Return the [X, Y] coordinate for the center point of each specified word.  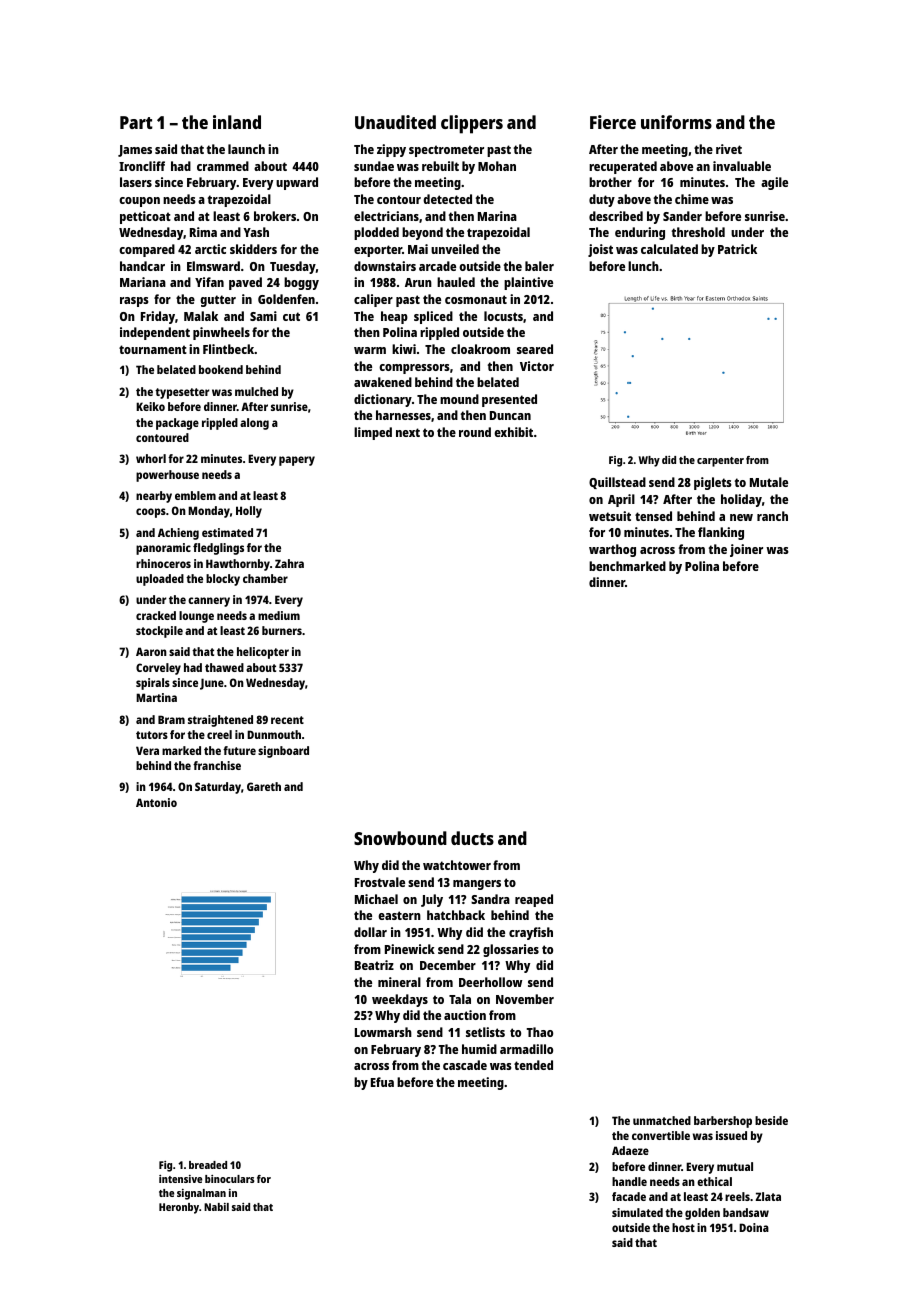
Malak [201, 316]
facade [629, 1196]
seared [535, 349]
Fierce [613, 122]
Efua [382, 1082]
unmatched [662, 1120]
